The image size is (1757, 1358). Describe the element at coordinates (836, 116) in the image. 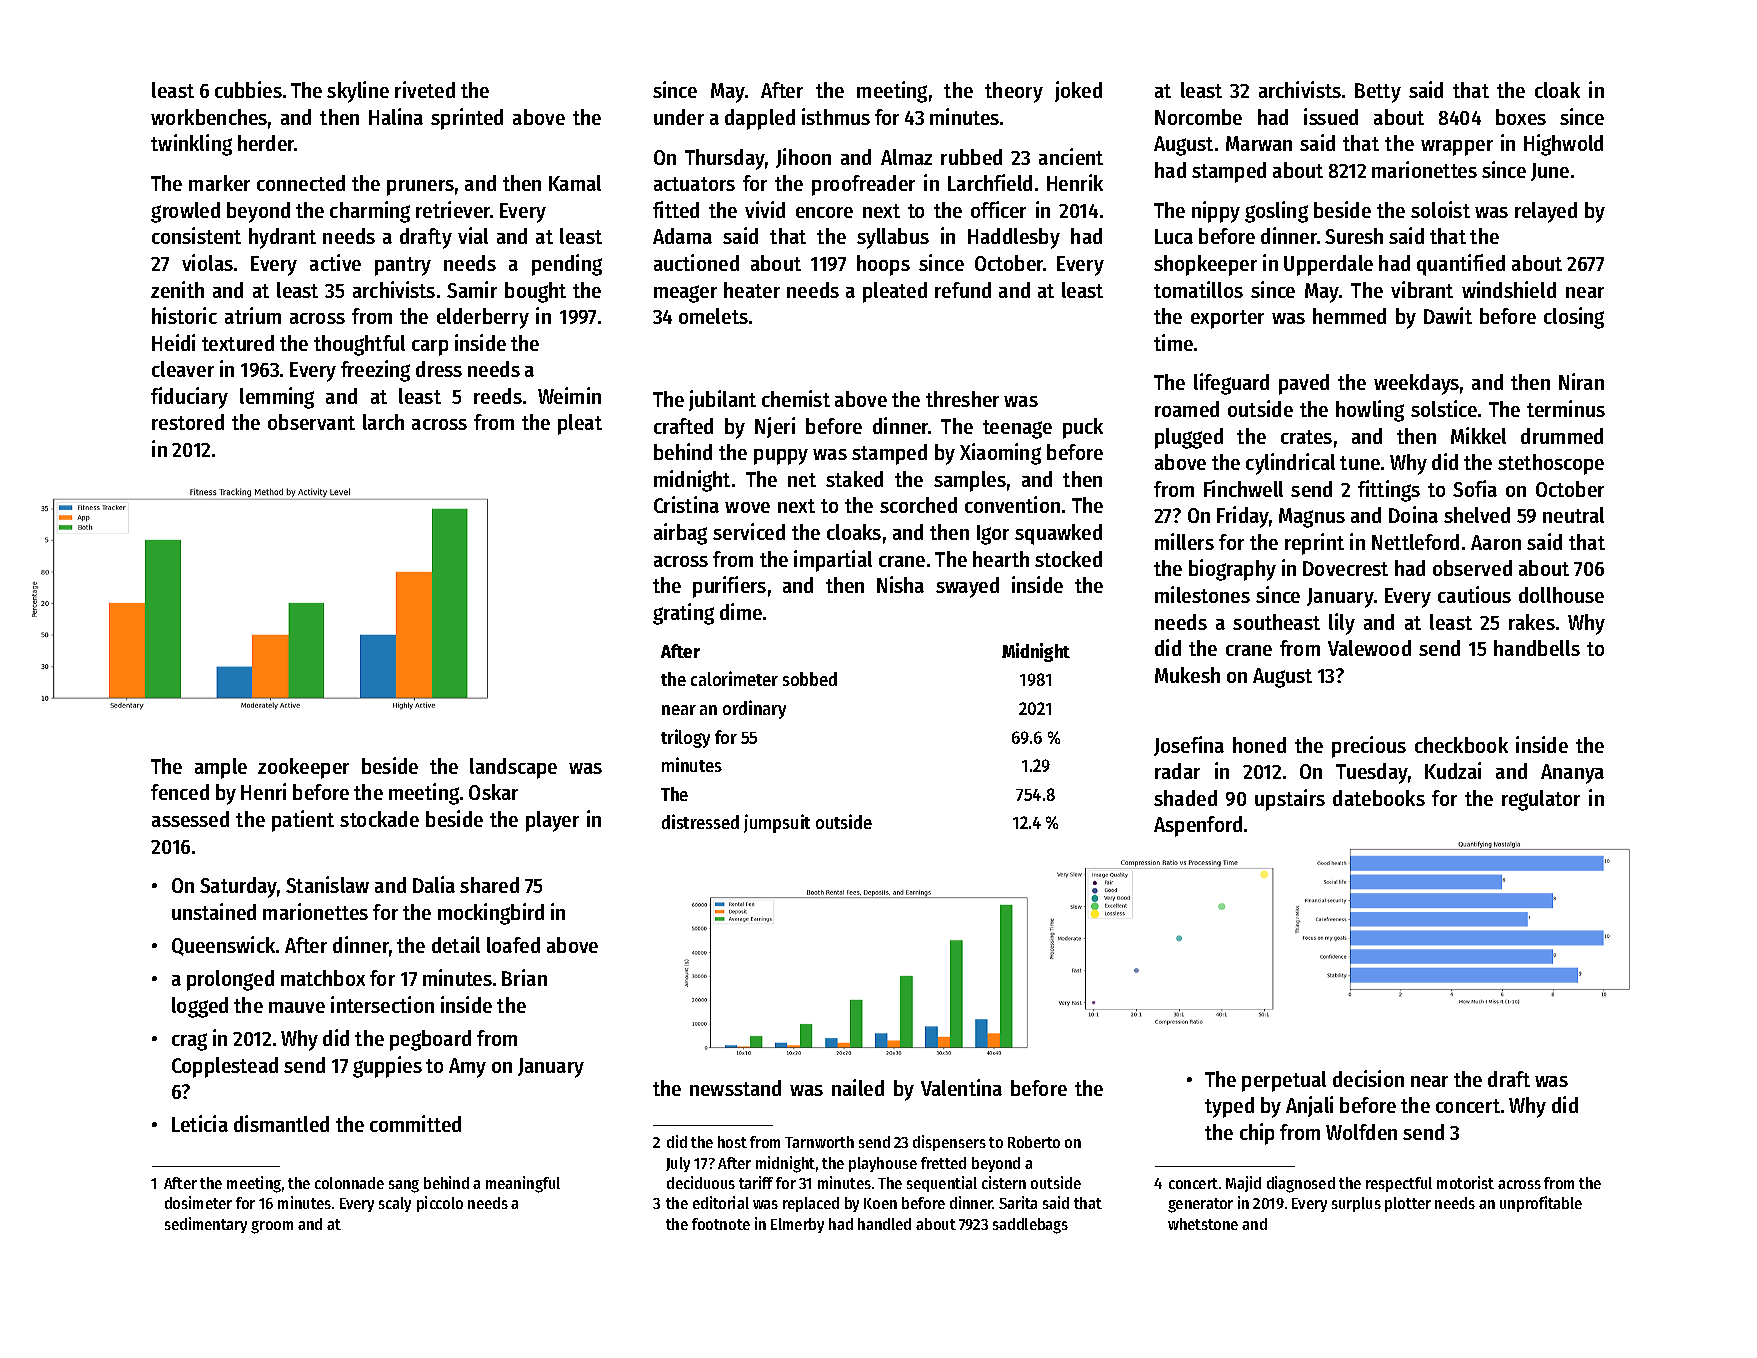

I see `isthmus` at that location.
